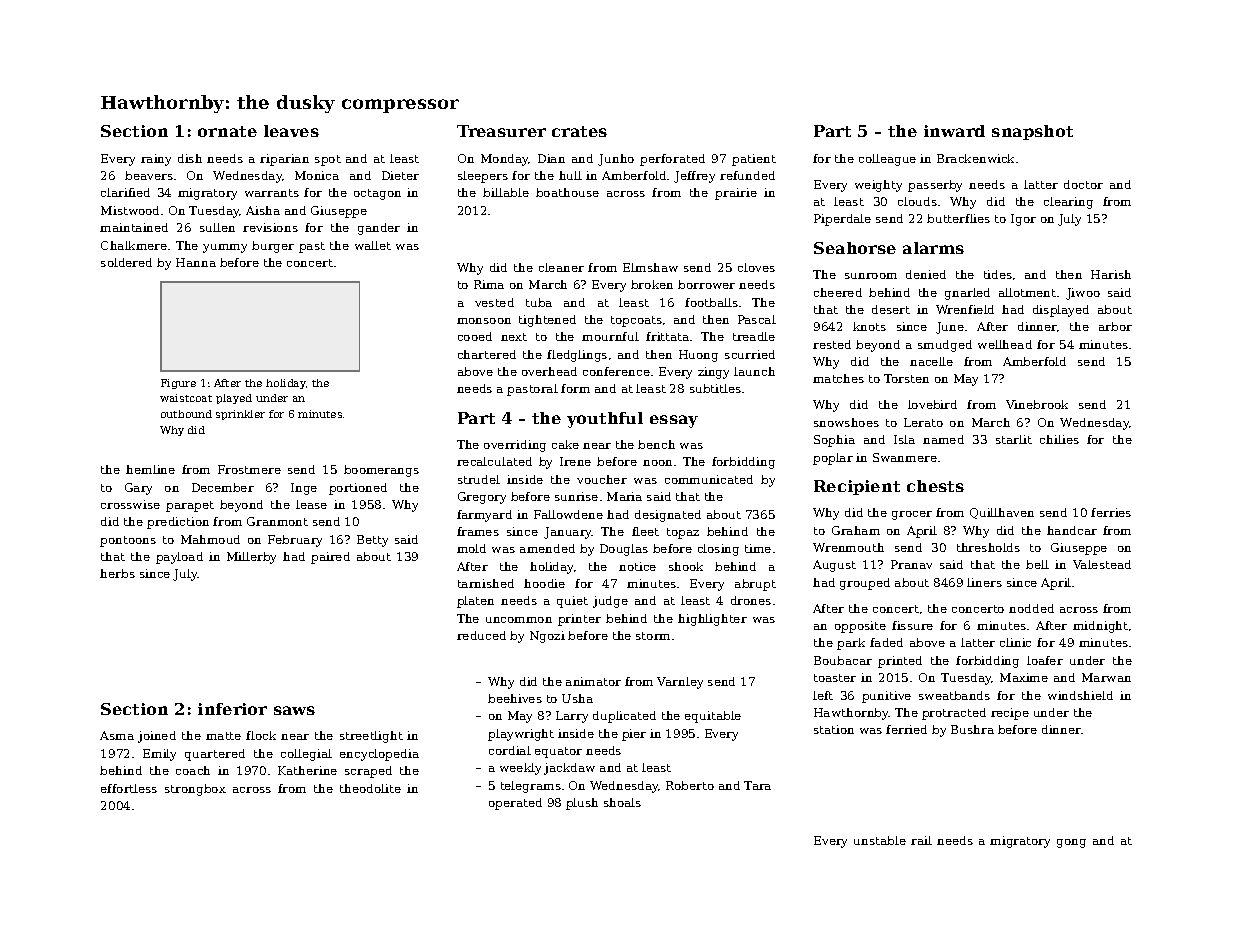 The image size is (1233, 952). What do you see at coordinates (195, 790) in the screenshot?
I see `strongbox` at bounding box center [195, 790].
